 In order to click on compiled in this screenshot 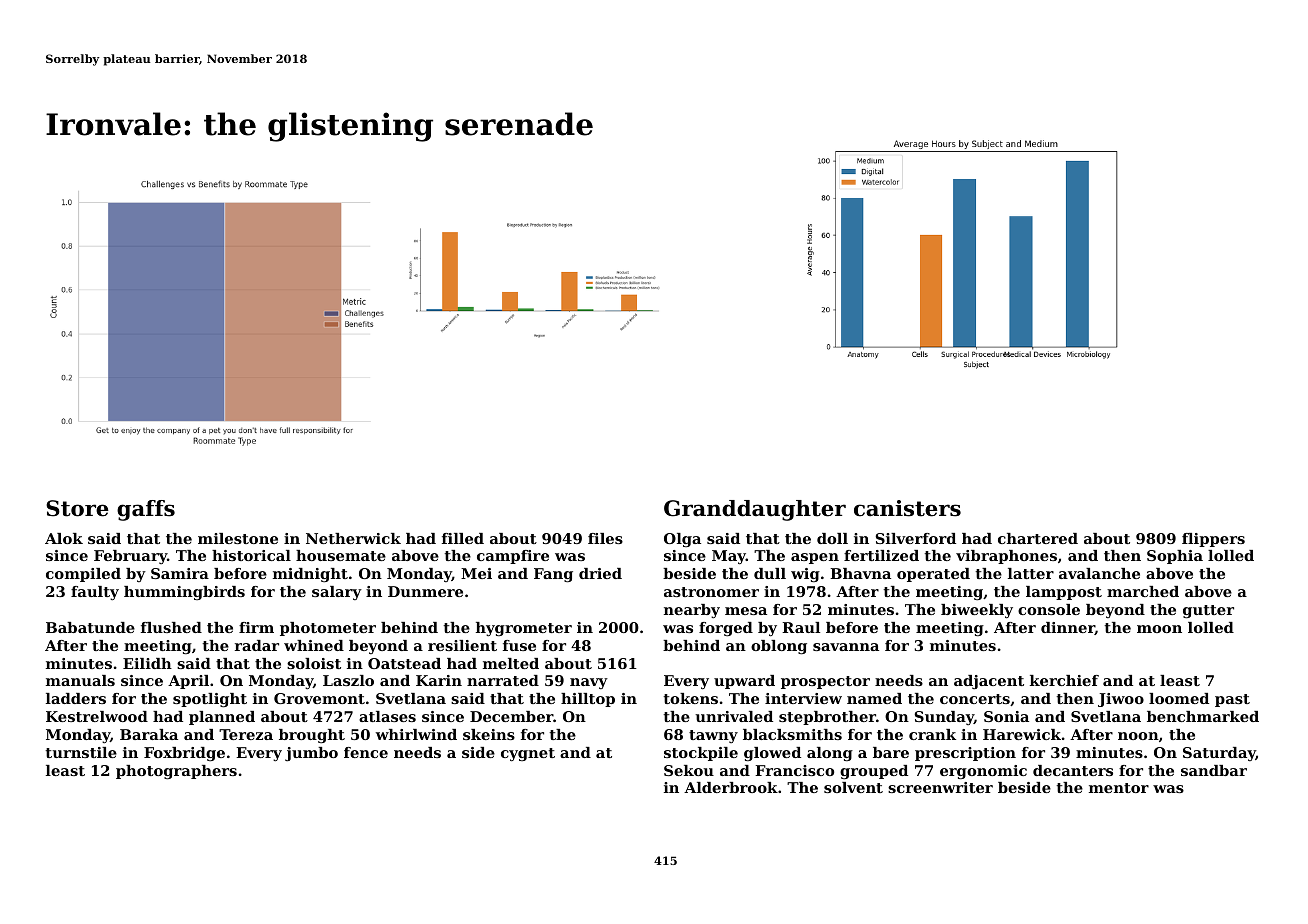, I will do `click(83, 575)`.
